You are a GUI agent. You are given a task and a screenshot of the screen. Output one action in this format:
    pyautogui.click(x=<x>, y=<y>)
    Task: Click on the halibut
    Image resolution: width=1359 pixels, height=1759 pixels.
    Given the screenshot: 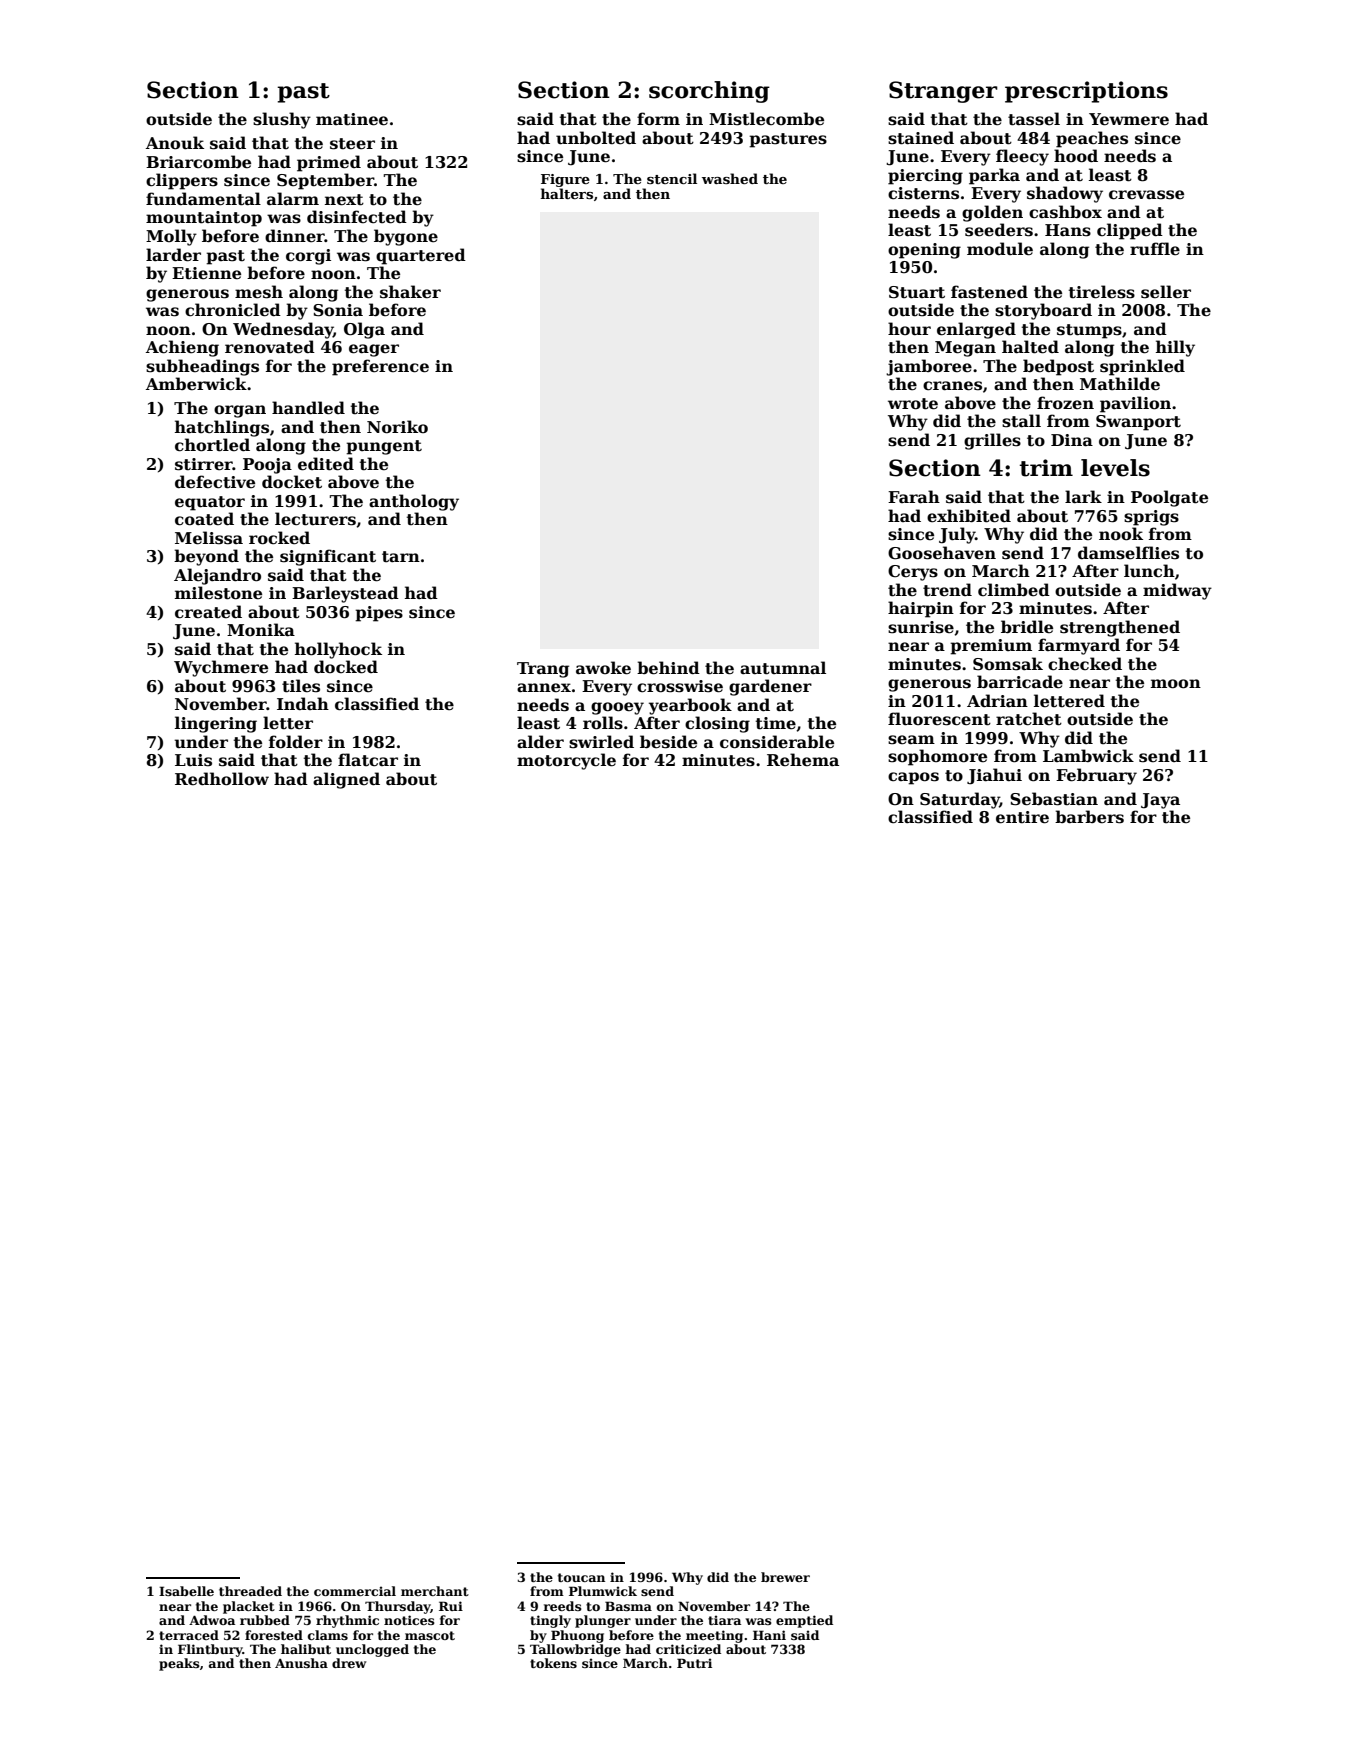 What is the action you would take?
    pyautogui.click(x=306, y=1649)
